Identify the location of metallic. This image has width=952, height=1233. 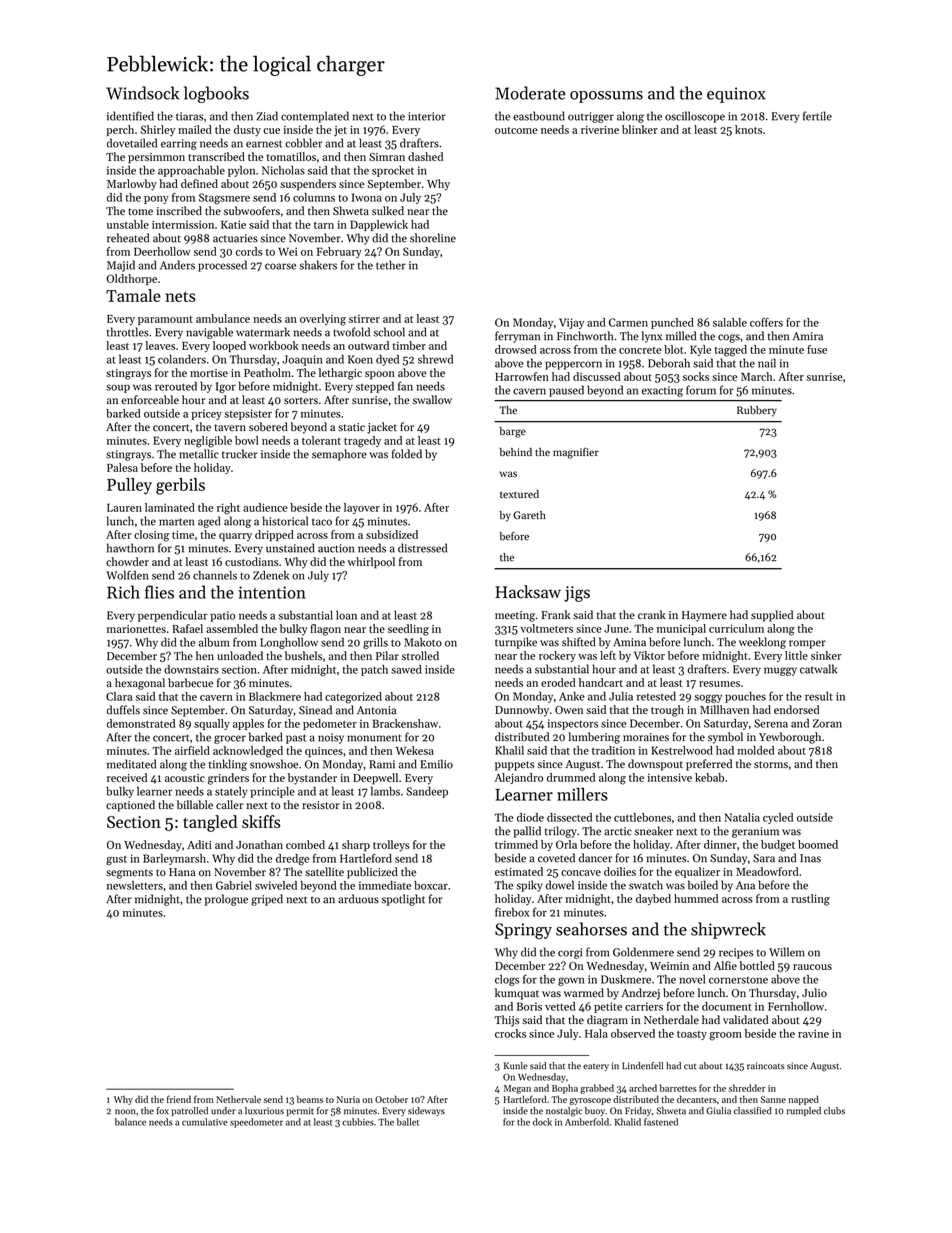
(199, 454).
